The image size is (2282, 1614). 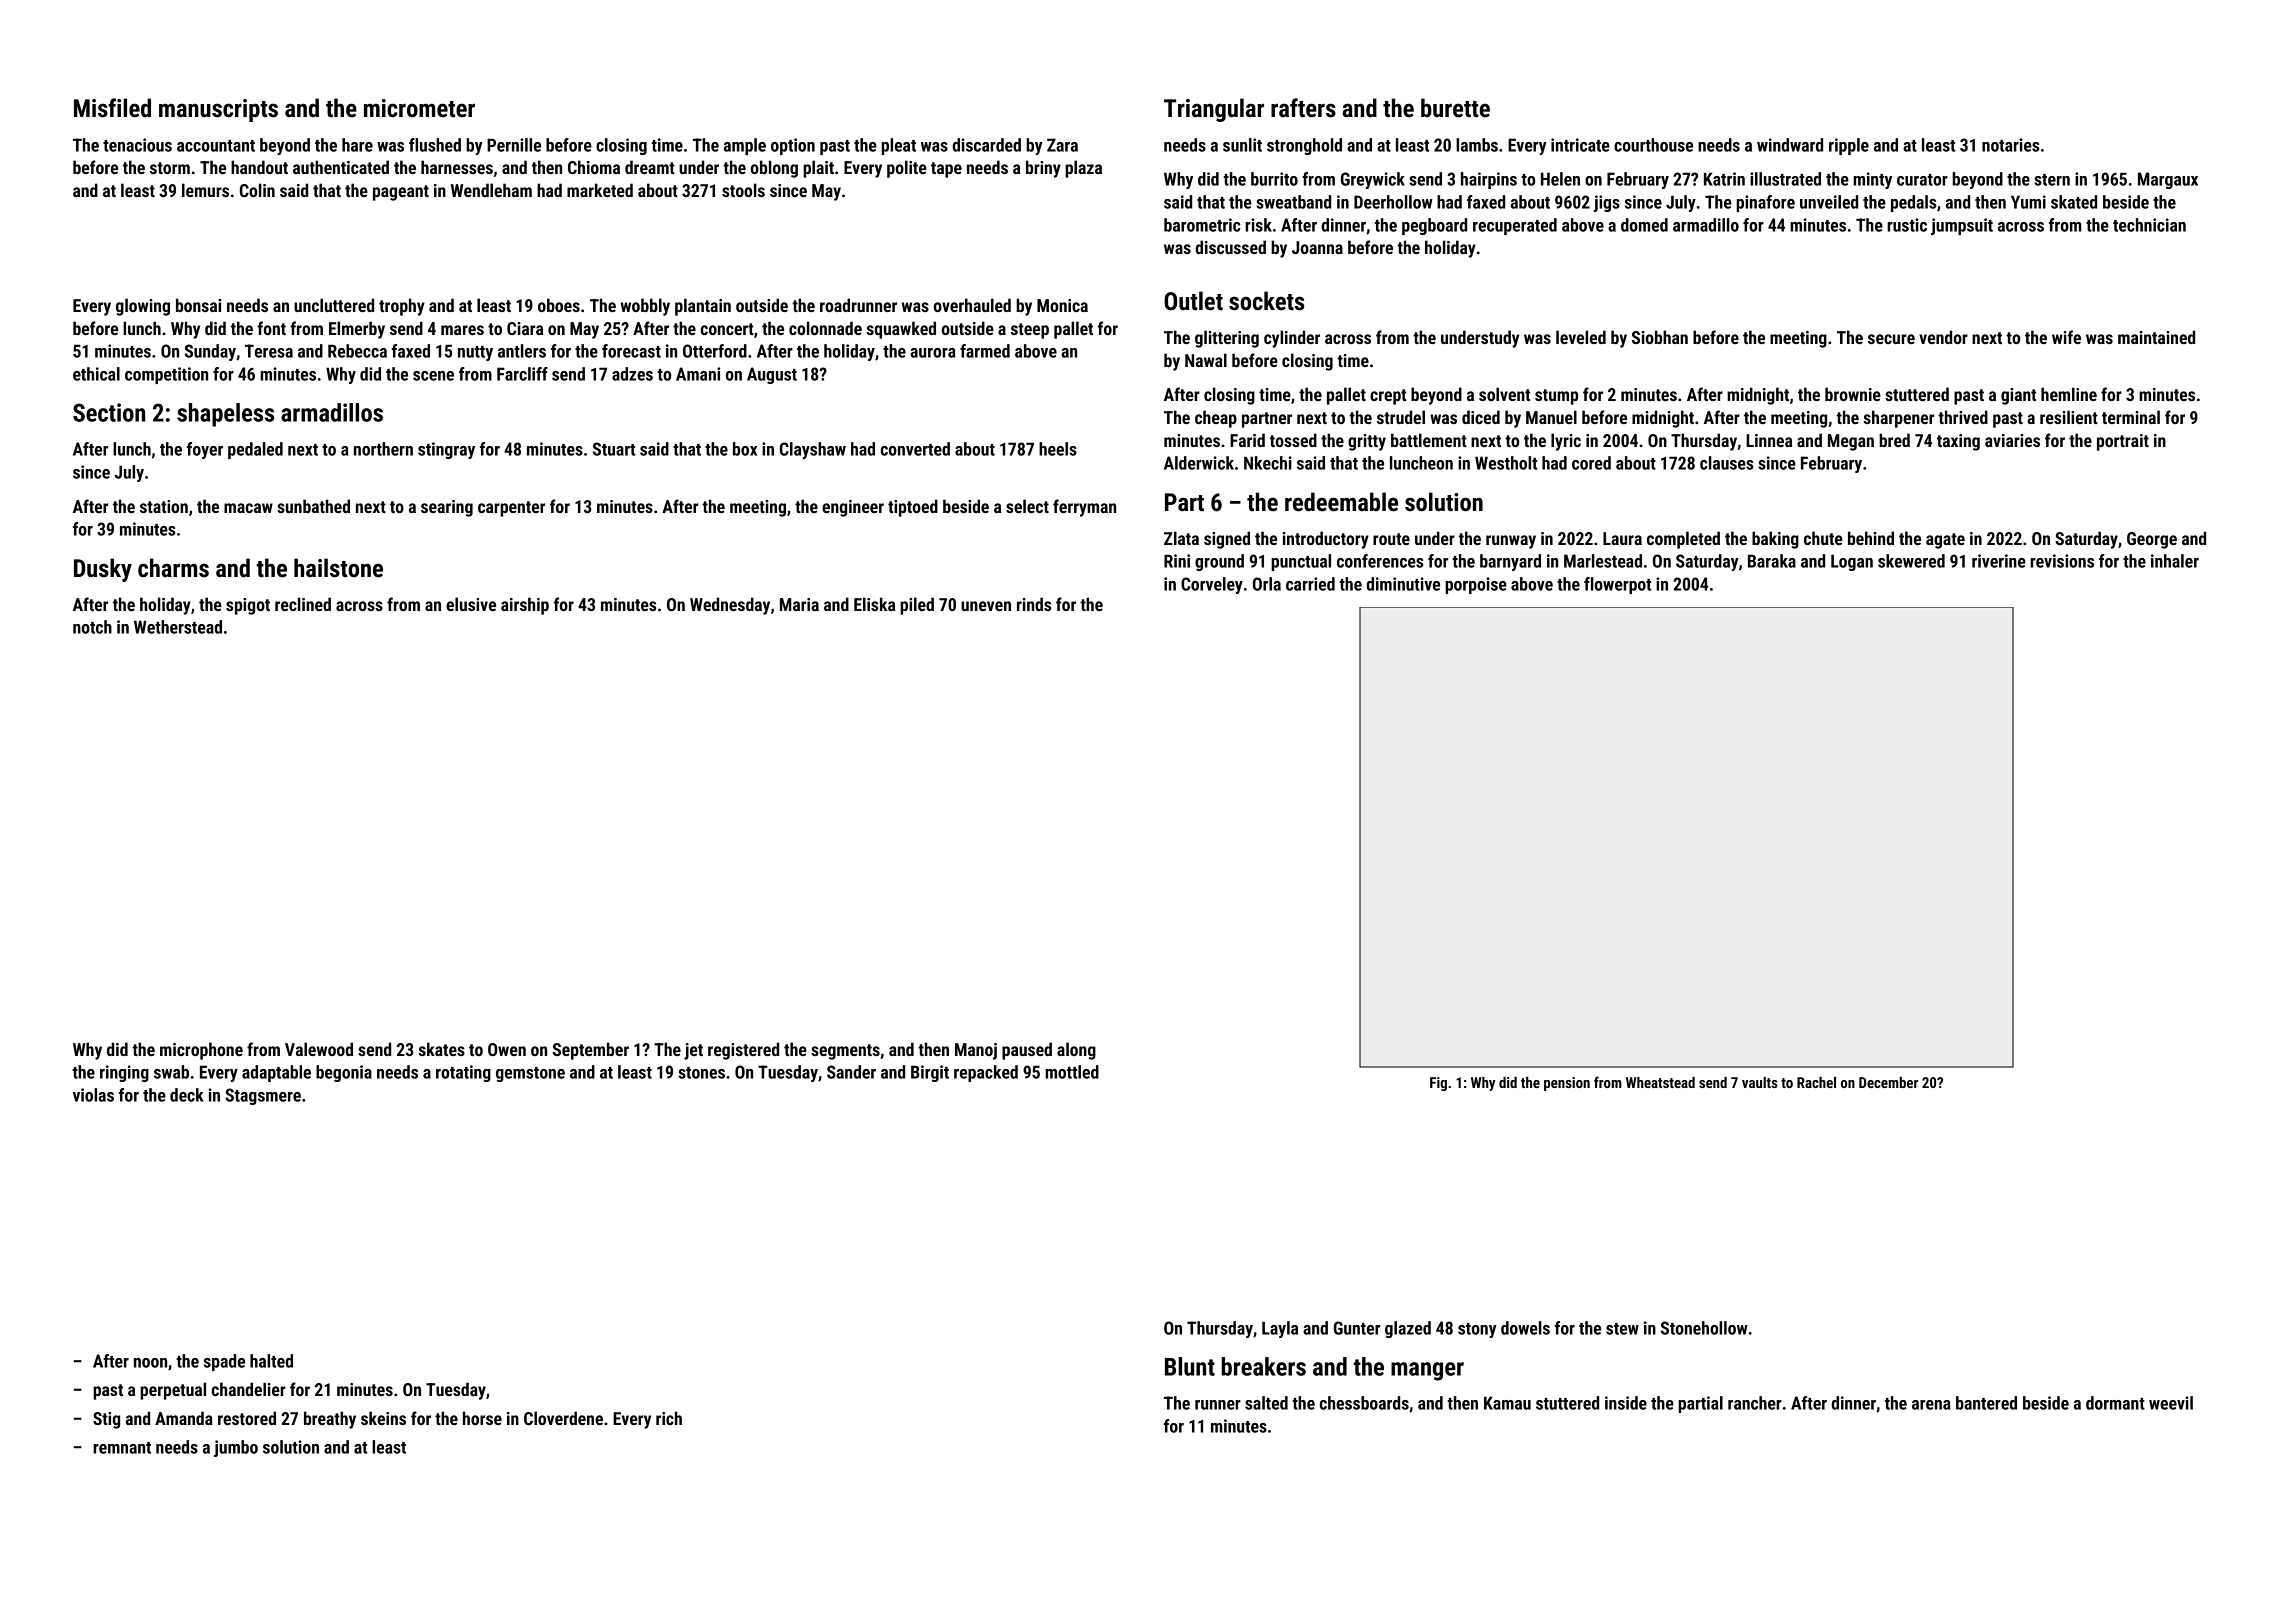 What do you see at coordinates (201, 1051) in the document?
I see `microphone` at bounding box center [201, 1051].
